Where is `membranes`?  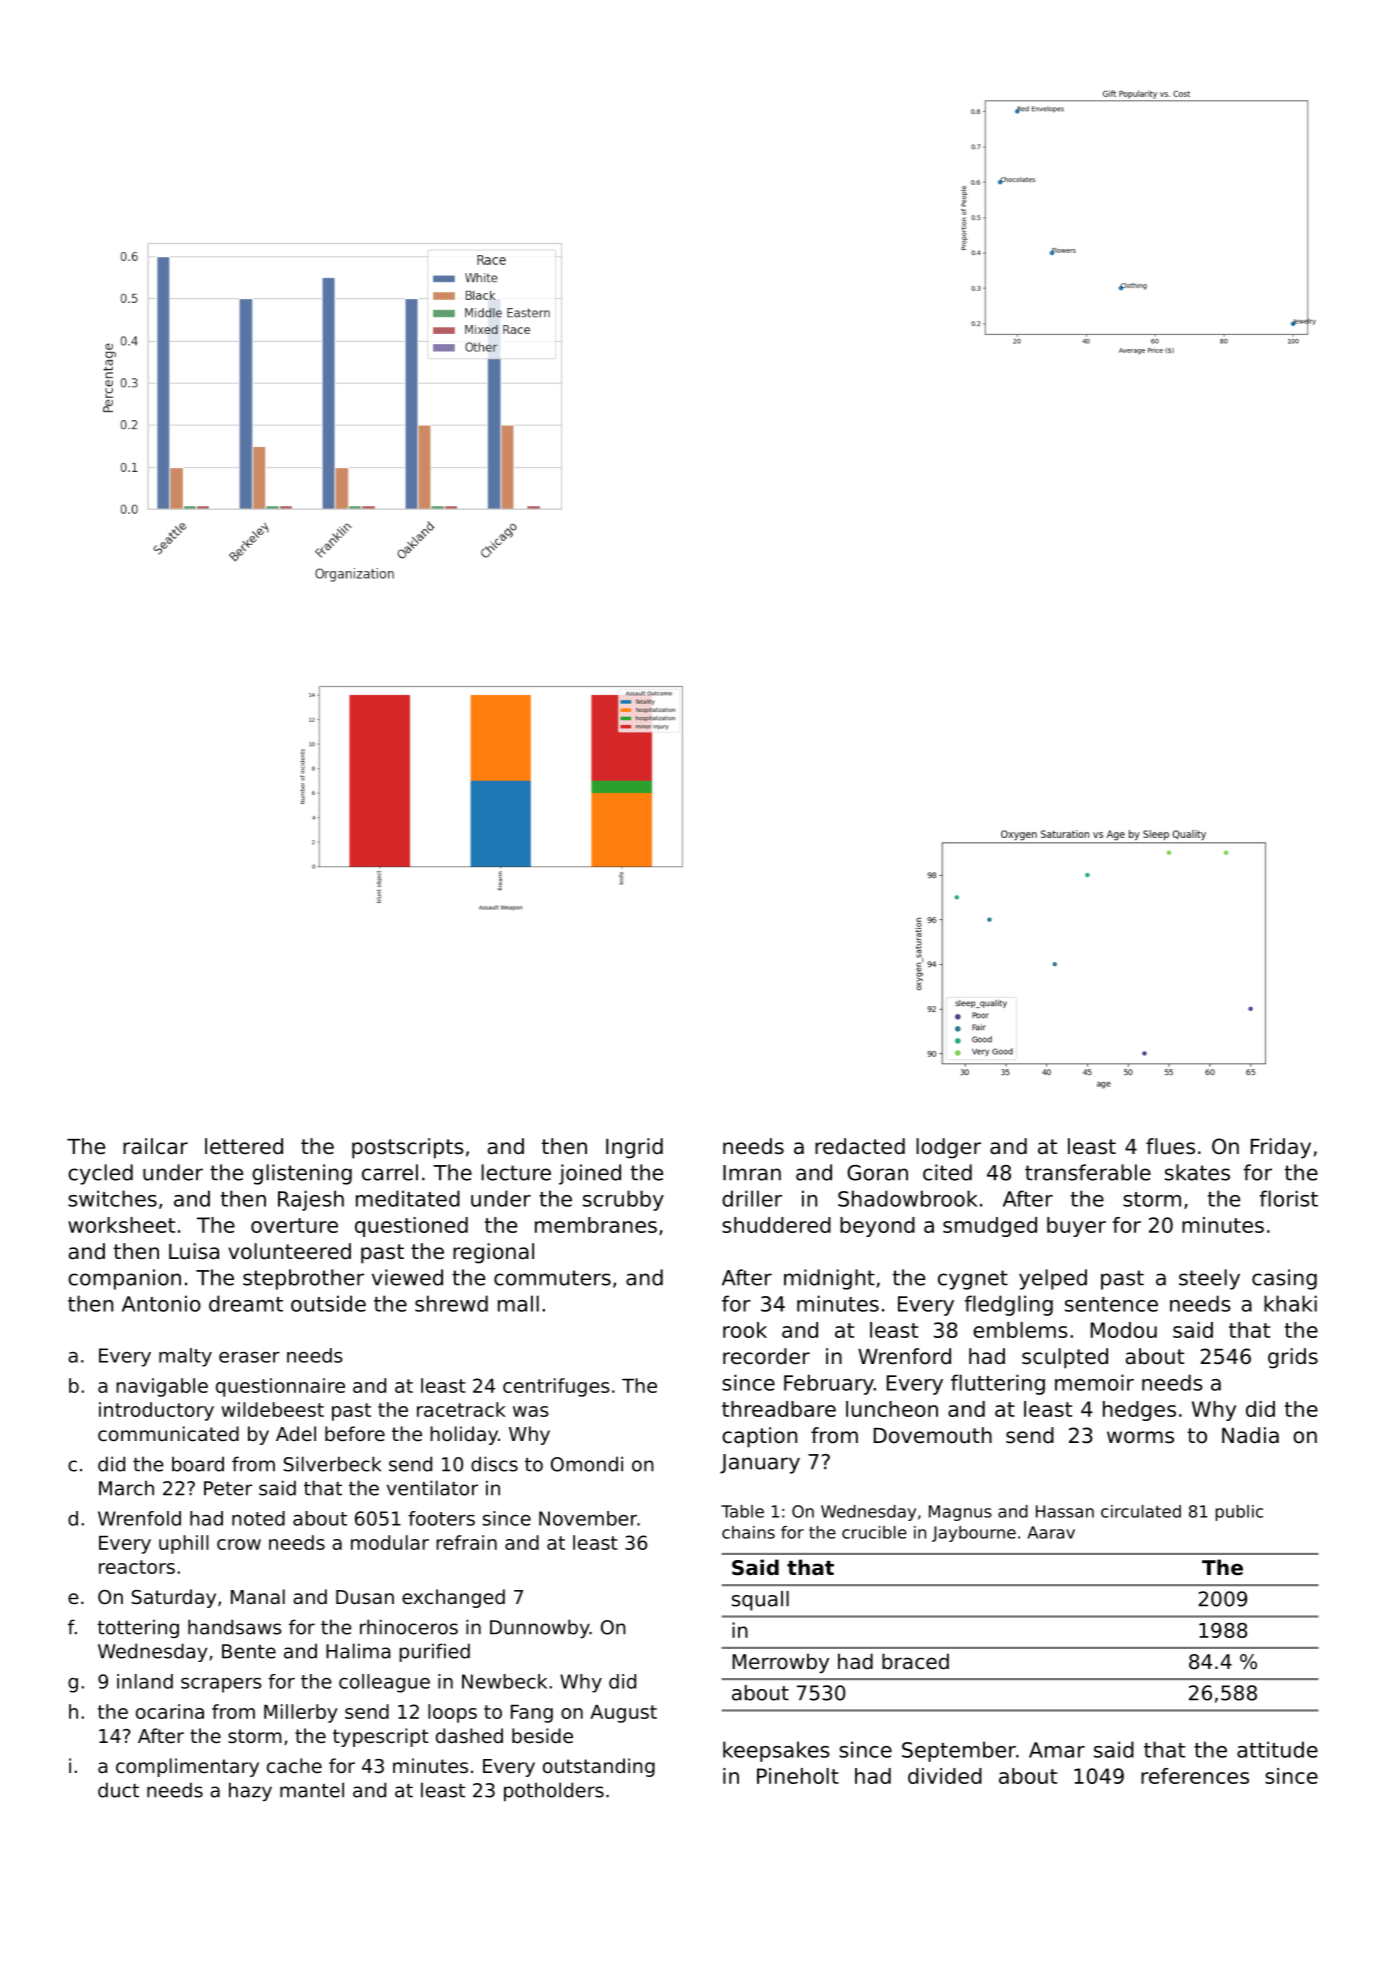
membranes is located at coordinates (596, 1225).
